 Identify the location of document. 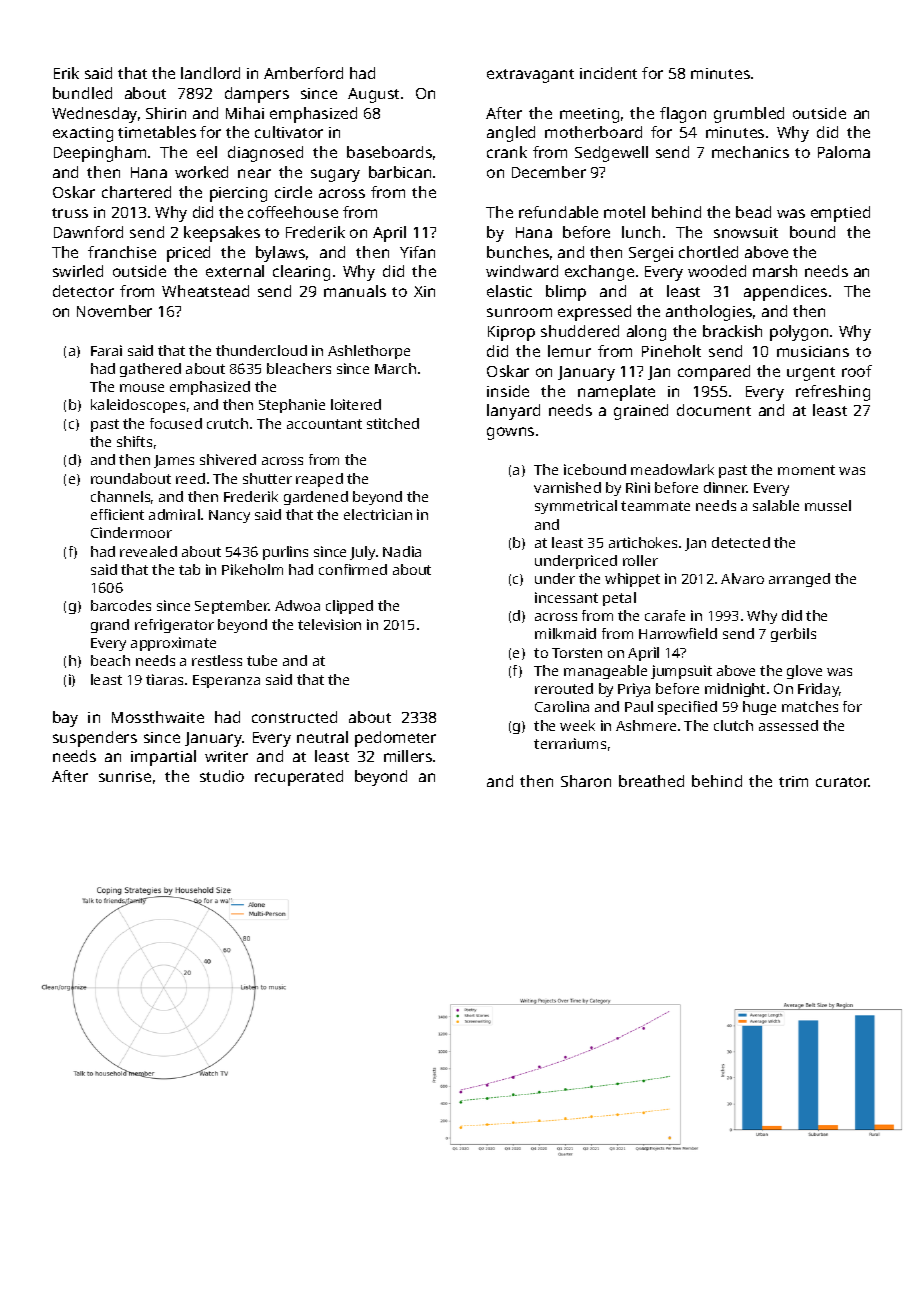
(714, 410).
